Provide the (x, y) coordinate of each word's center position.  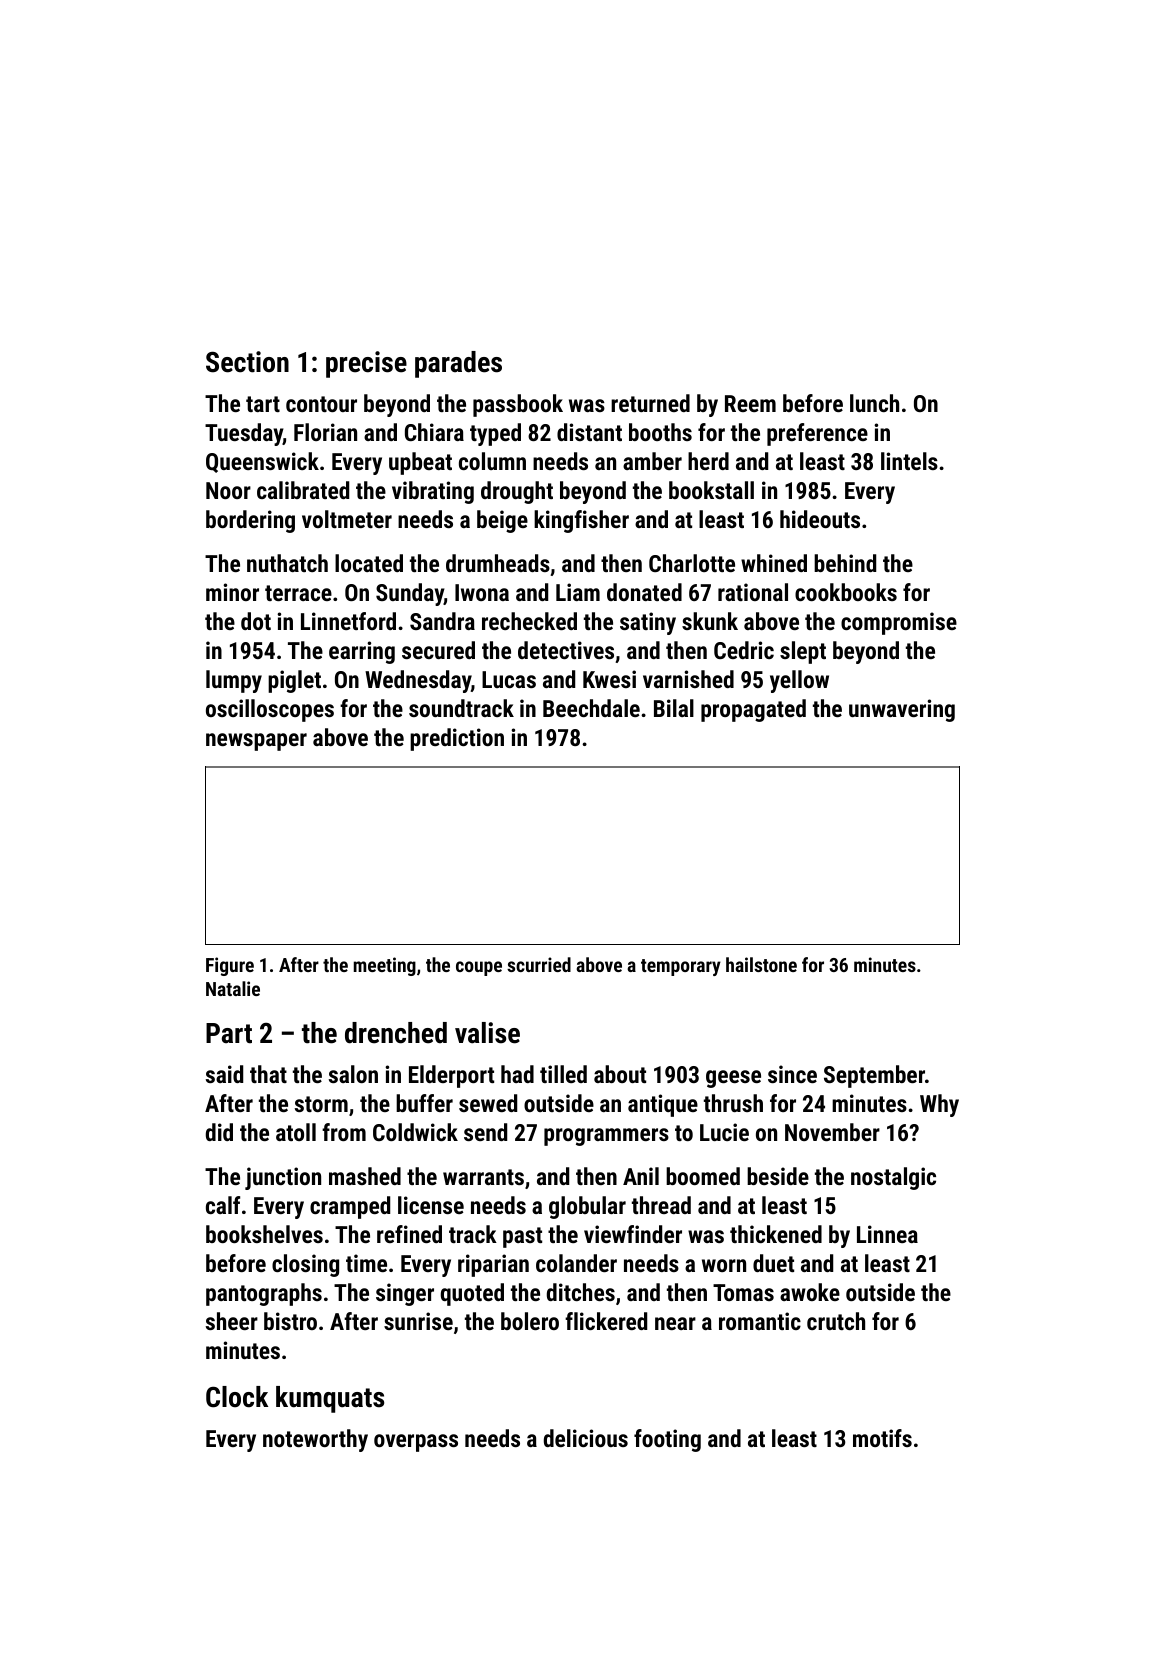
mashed (365, 1176)
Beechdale (591, 708)
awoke (810, 1292)
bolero (530, 1321)
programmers (606, 1137)
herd (708, 461)
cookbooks (846, 592)
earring (362, 652)
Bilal (674, 708)
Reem (750, 403)
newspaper (256, 742)
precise (366, 364)
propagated (753, 710)
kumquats (330, 1399)
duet (773, 1263)
